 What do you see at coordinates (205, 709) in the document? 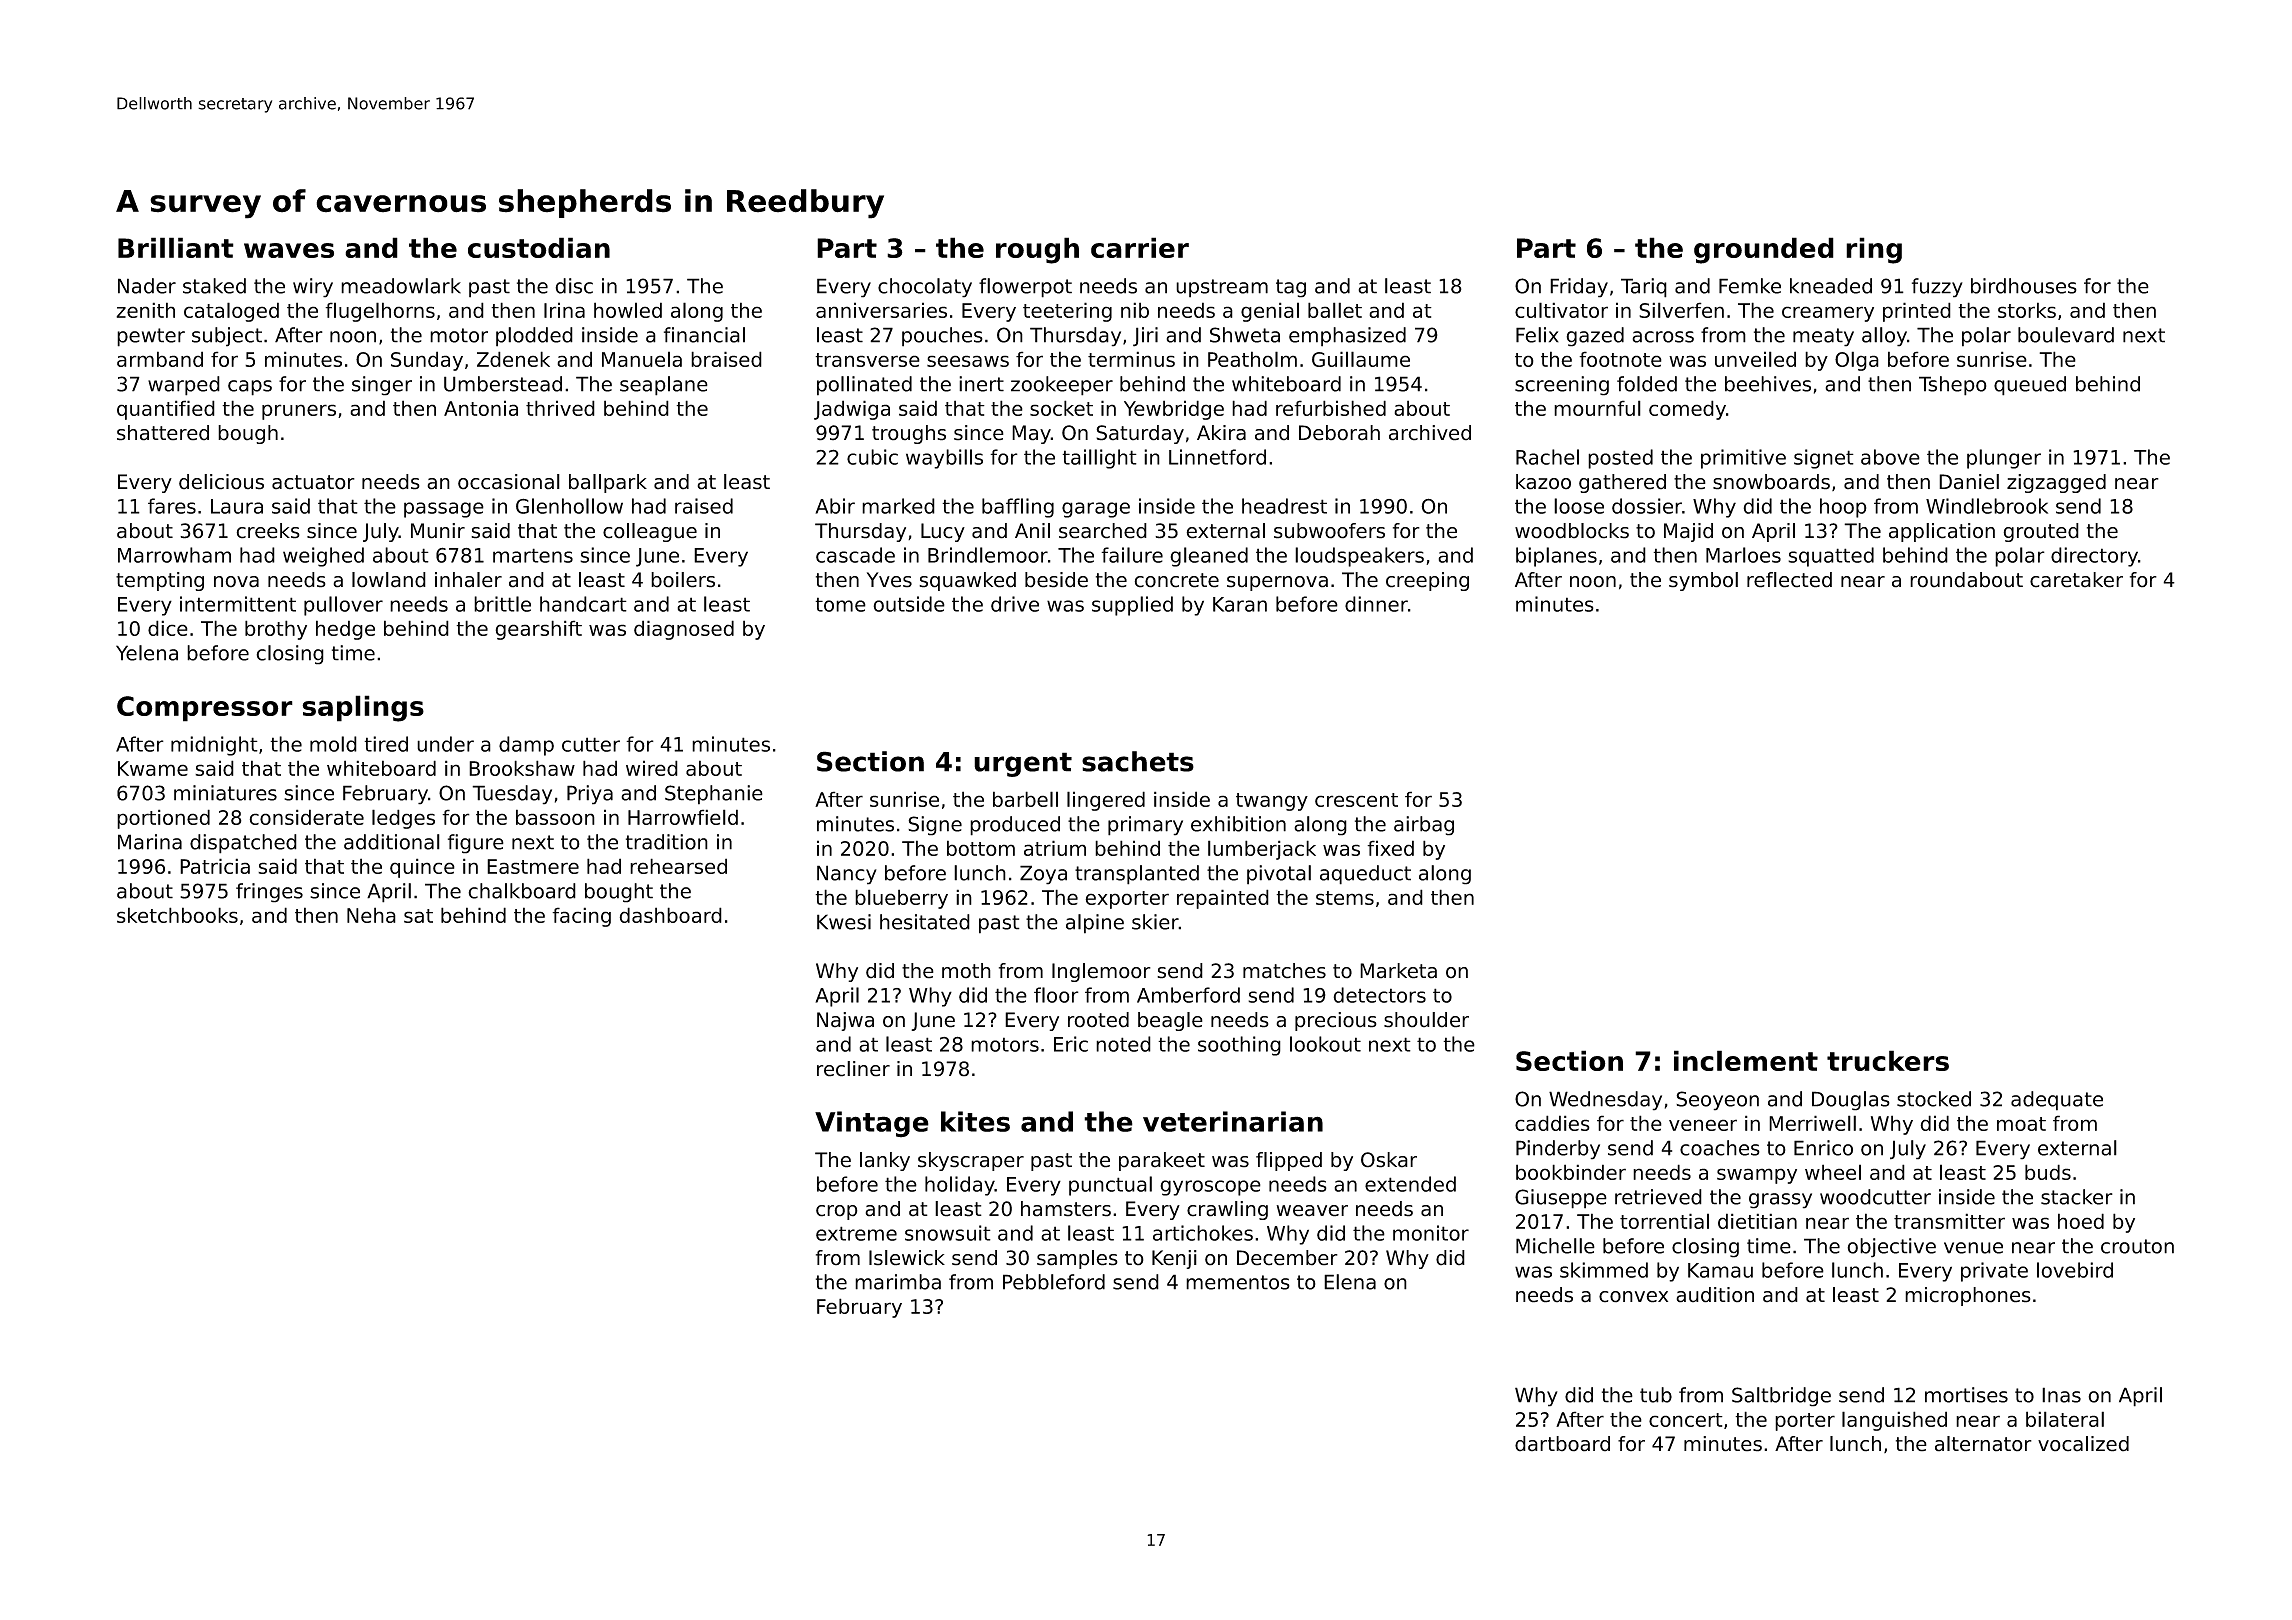
I see `Compressor` at bounding box center [205, 709].
